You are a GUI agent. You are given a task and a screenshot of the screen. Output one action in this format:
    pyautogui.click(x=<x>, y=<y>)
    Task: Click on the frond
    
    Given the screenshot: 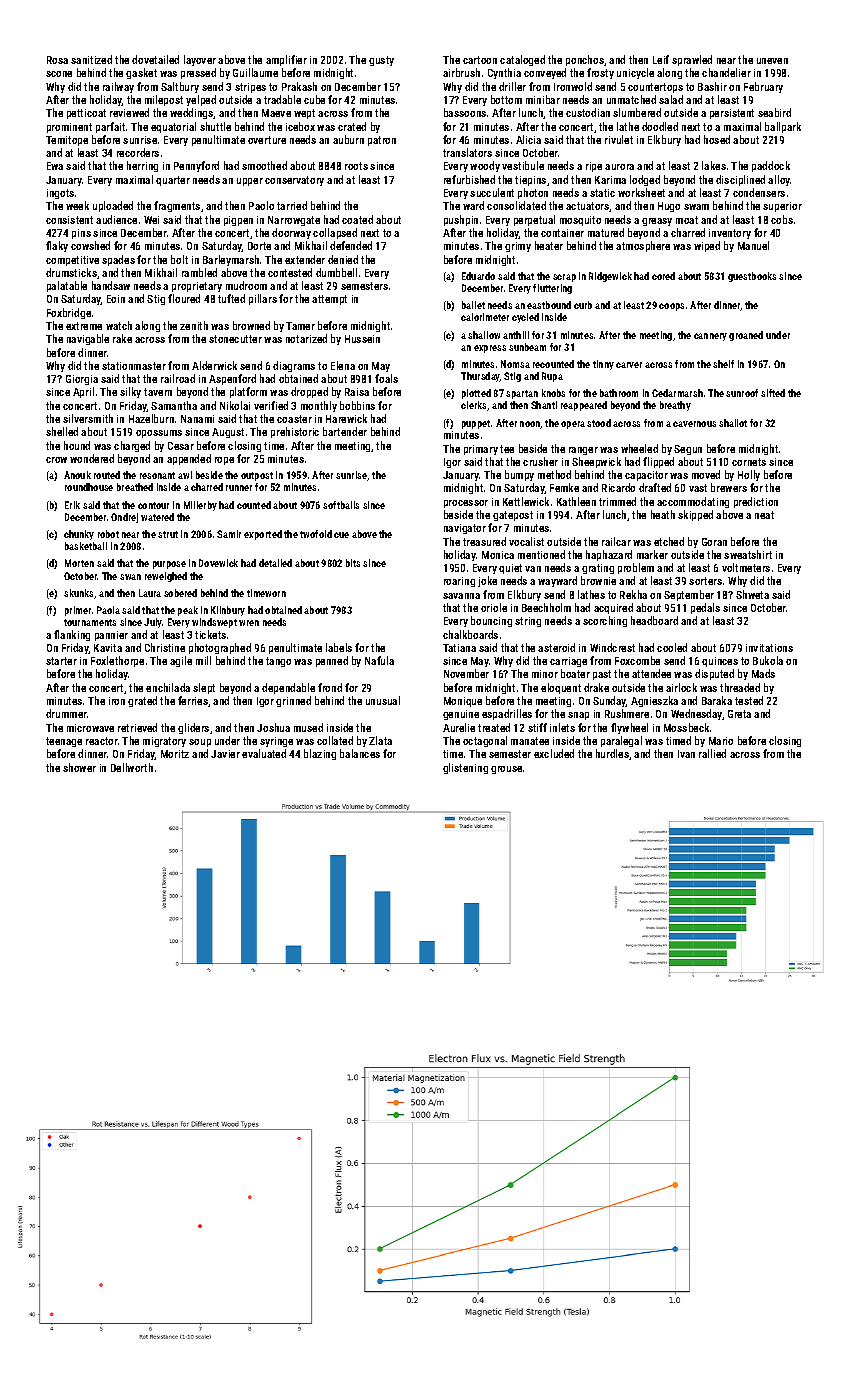 What is the action you would take?
    pyautogui.click(x=330, y=687)
